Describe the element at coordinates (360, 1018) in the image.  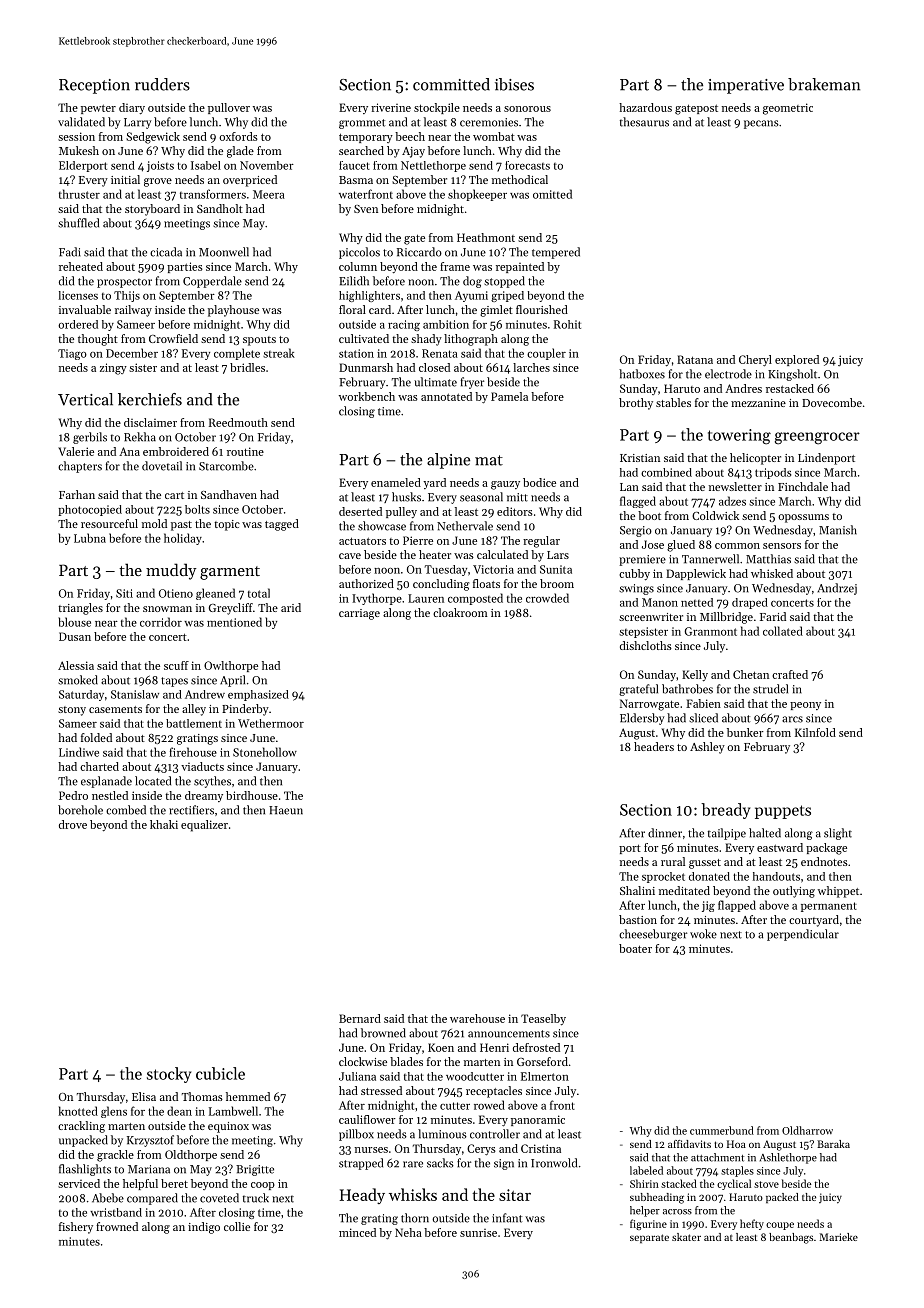
I see `Bernard` at that location.
